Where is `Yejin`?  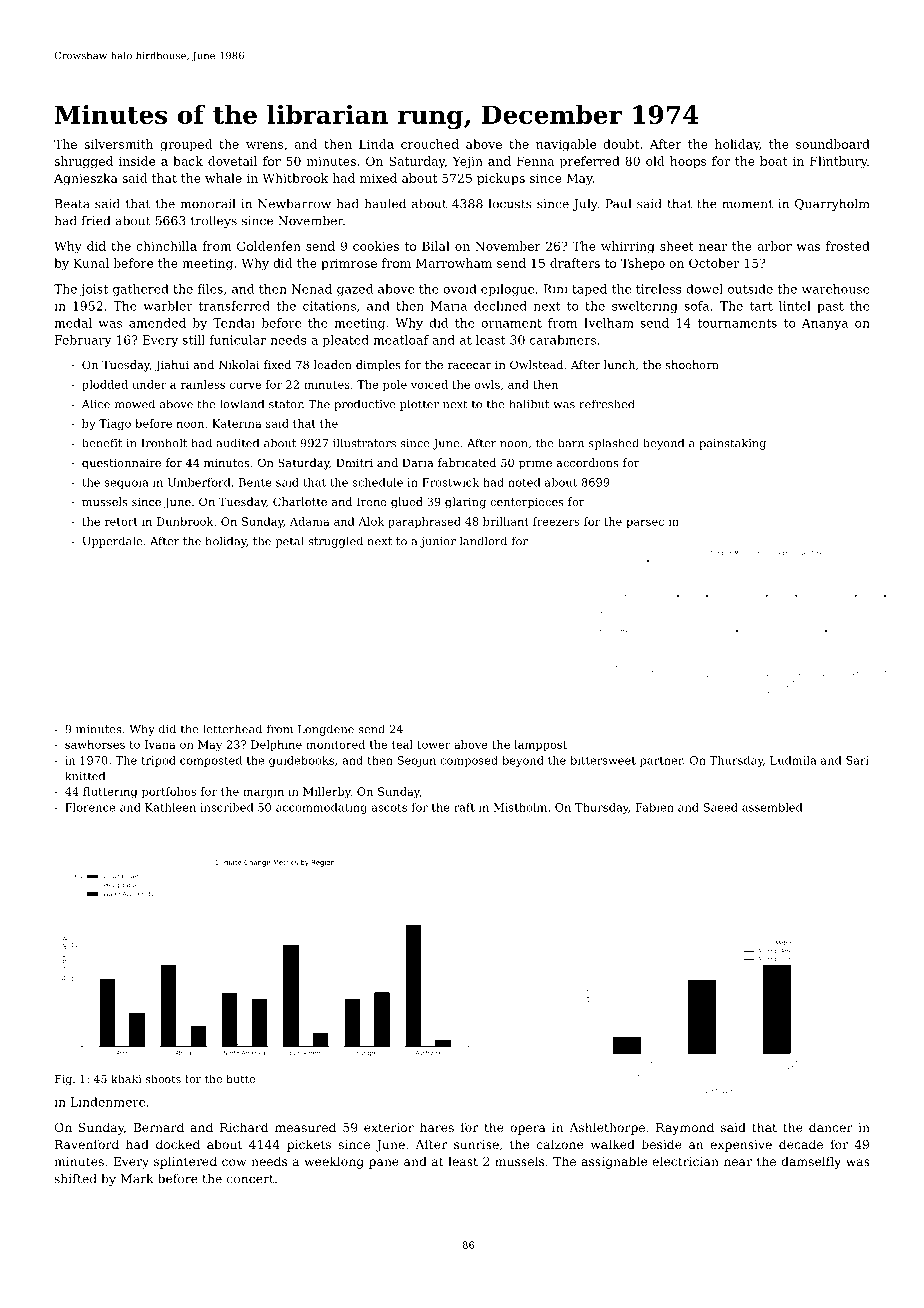
Yejin is located at coordinates (468, 162).
